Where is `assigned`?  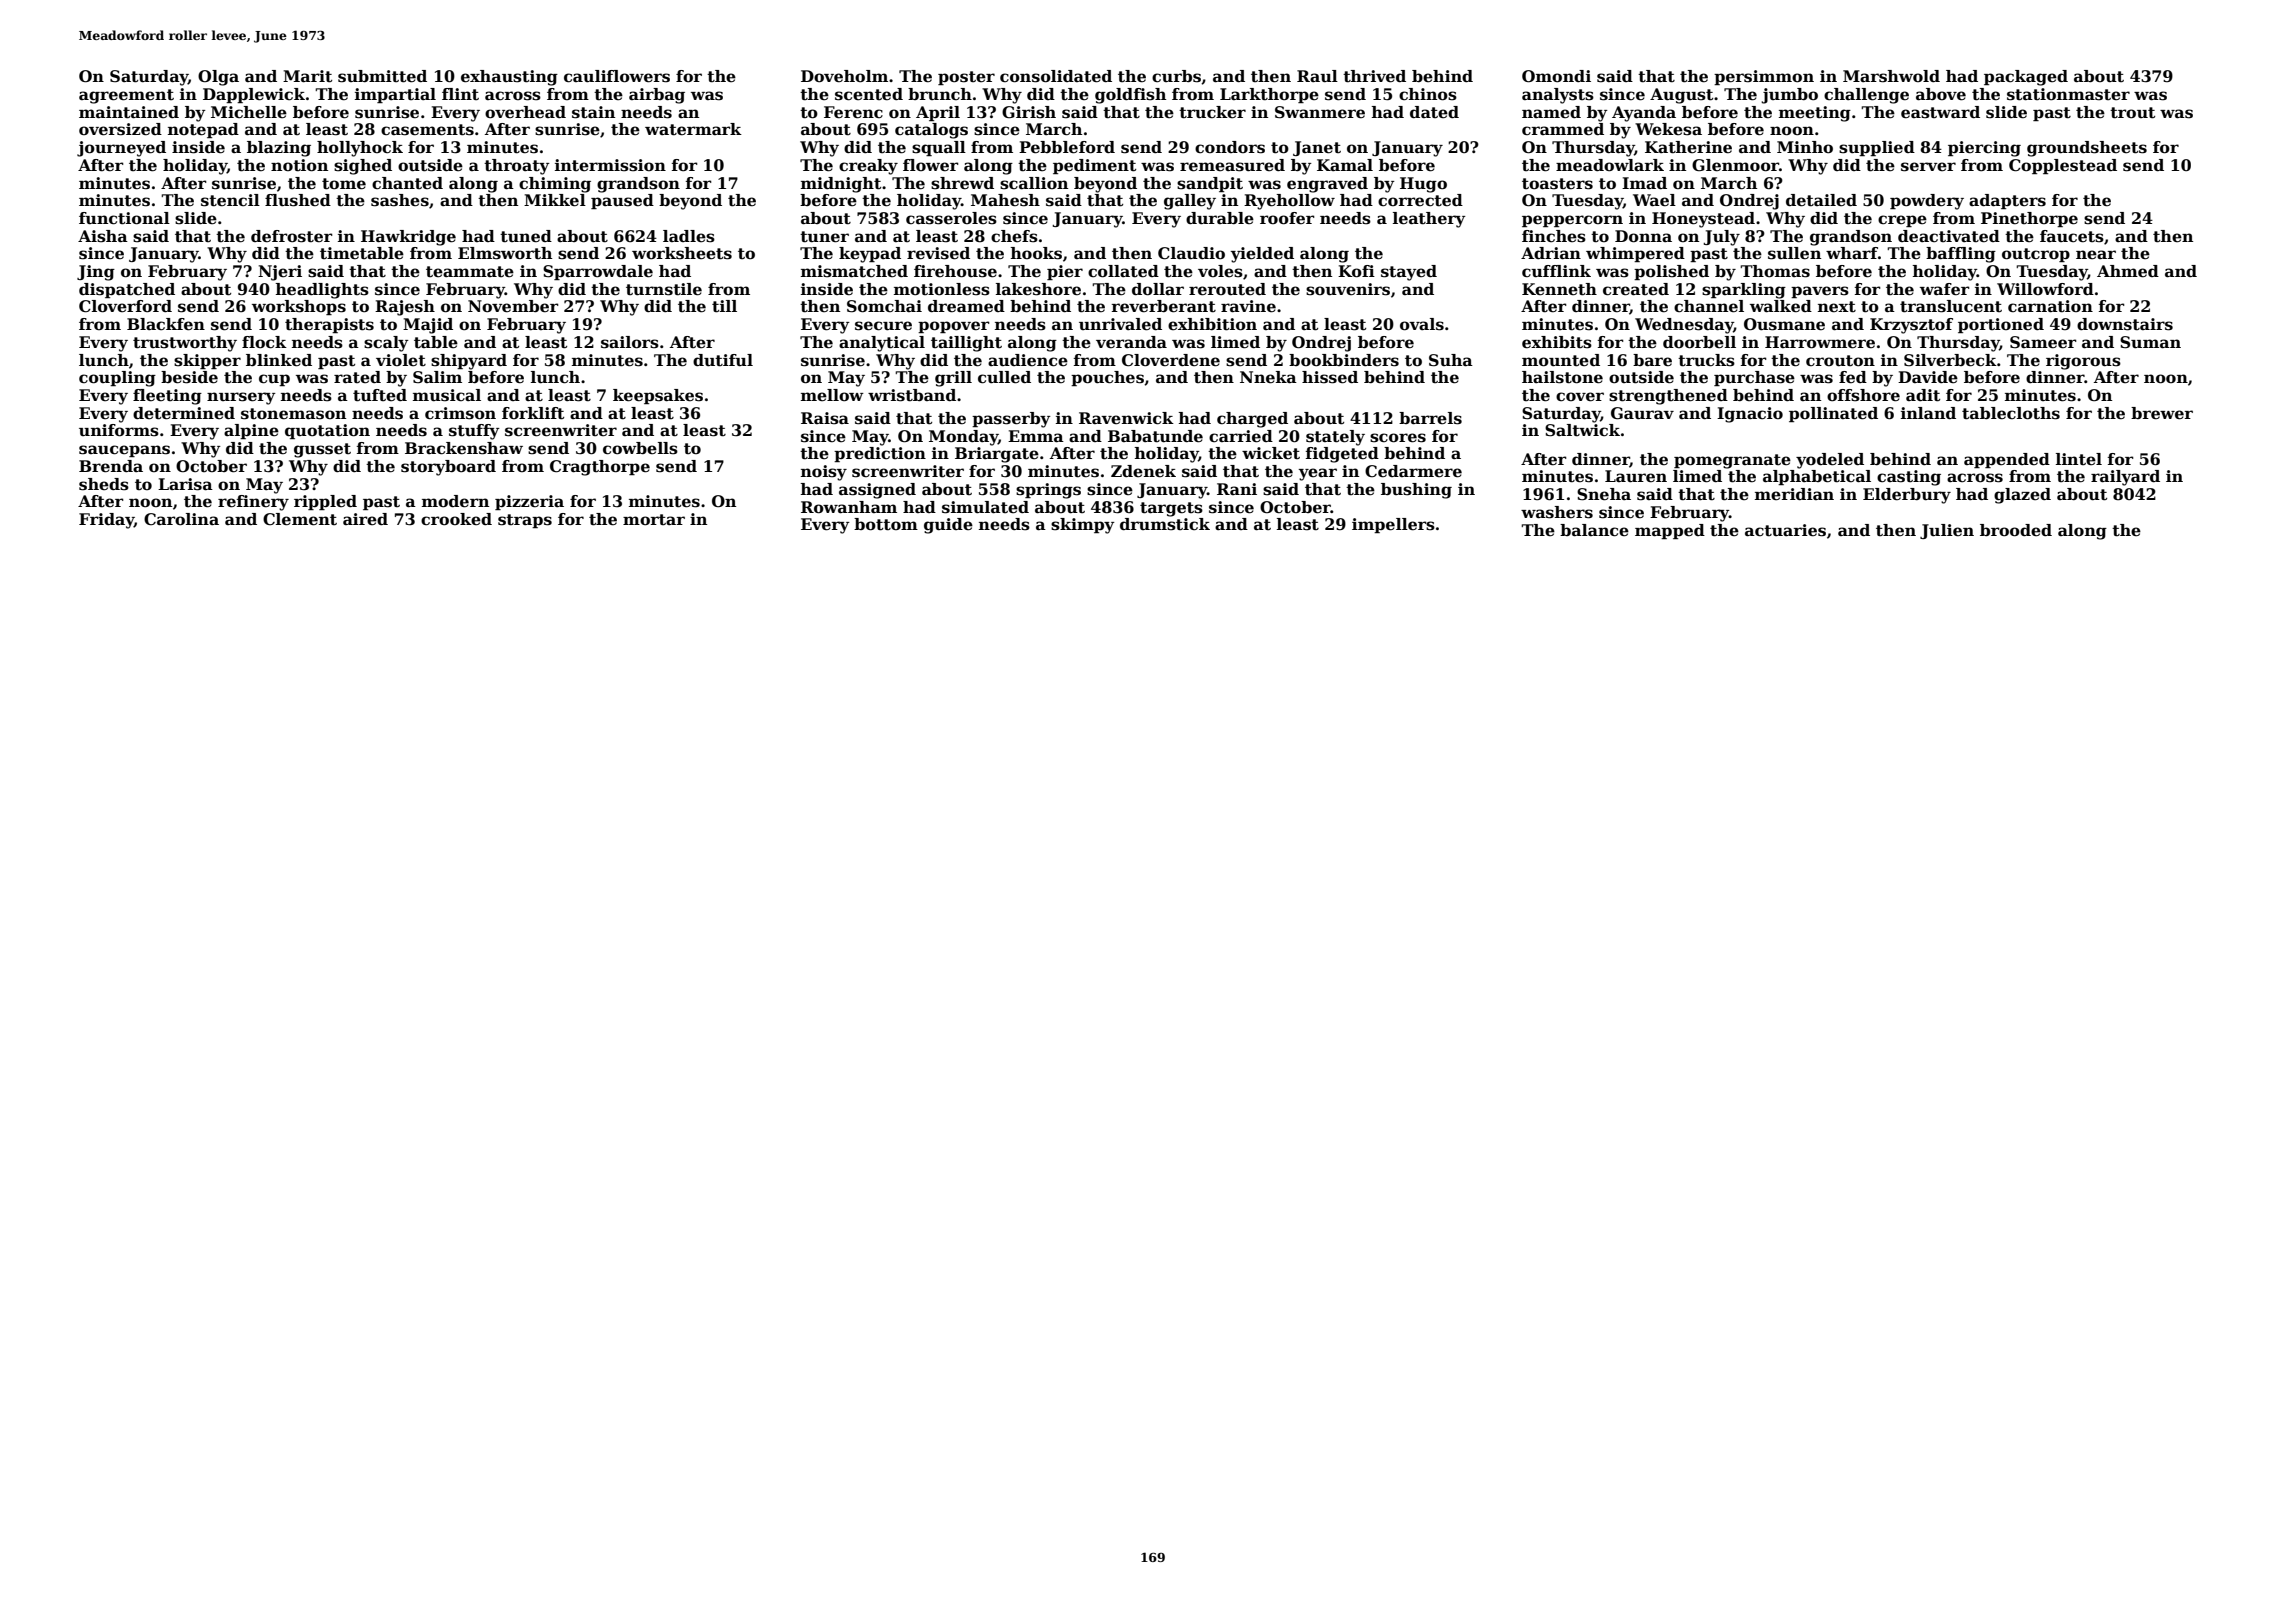 assigned is located at coordinates (877, 491).
